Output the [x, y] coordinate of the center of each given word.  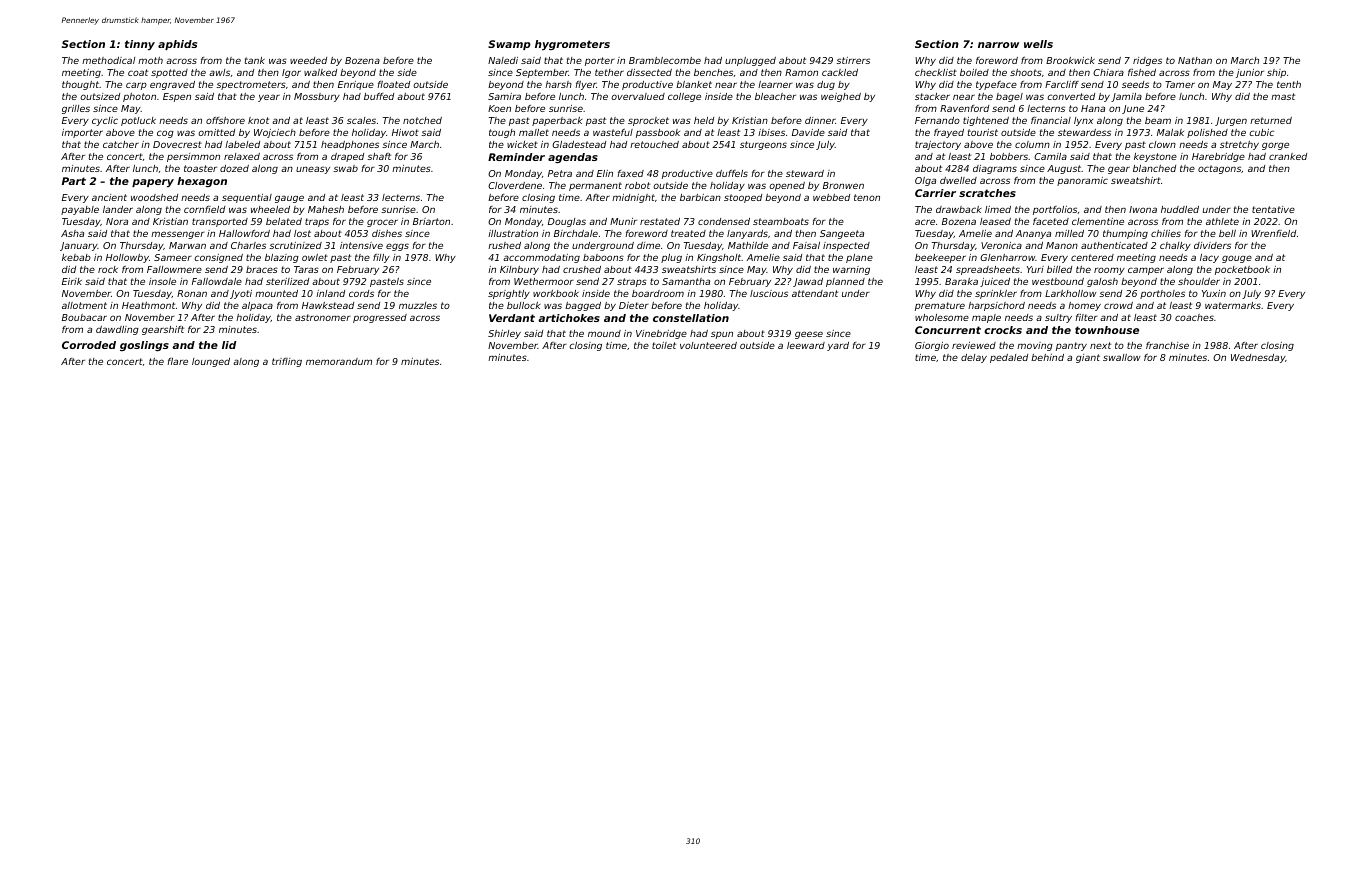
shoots [1026, 72]
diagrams [995, 169]
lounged [211, 362]
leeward [806, 345]
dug [826, 85]
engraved [172, 85]
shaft [379, 156]
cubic [1261, 132]
